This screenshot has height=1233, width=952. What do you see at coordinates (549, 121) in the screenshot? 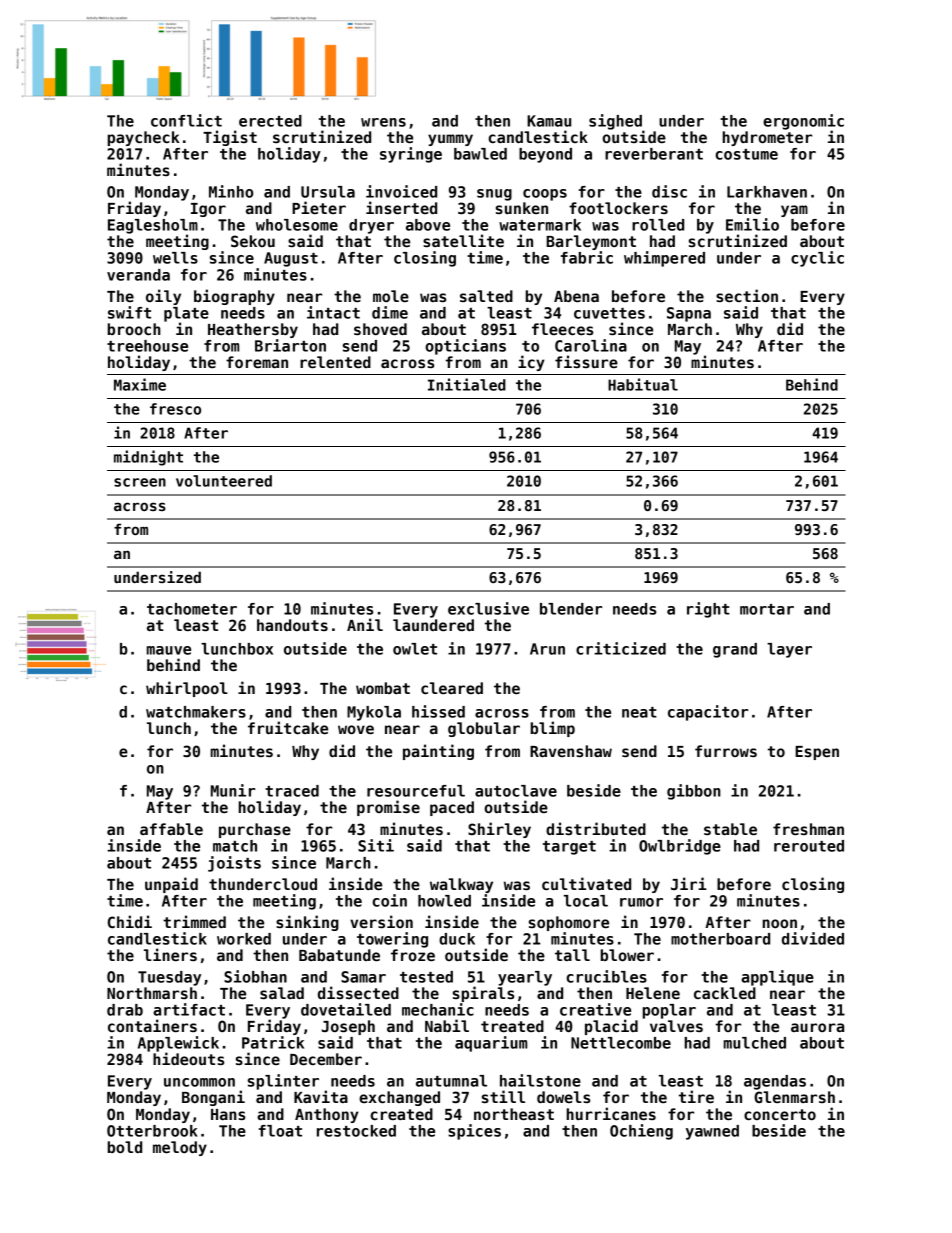
I see `Kamau` at bounding box center [549, 121].
